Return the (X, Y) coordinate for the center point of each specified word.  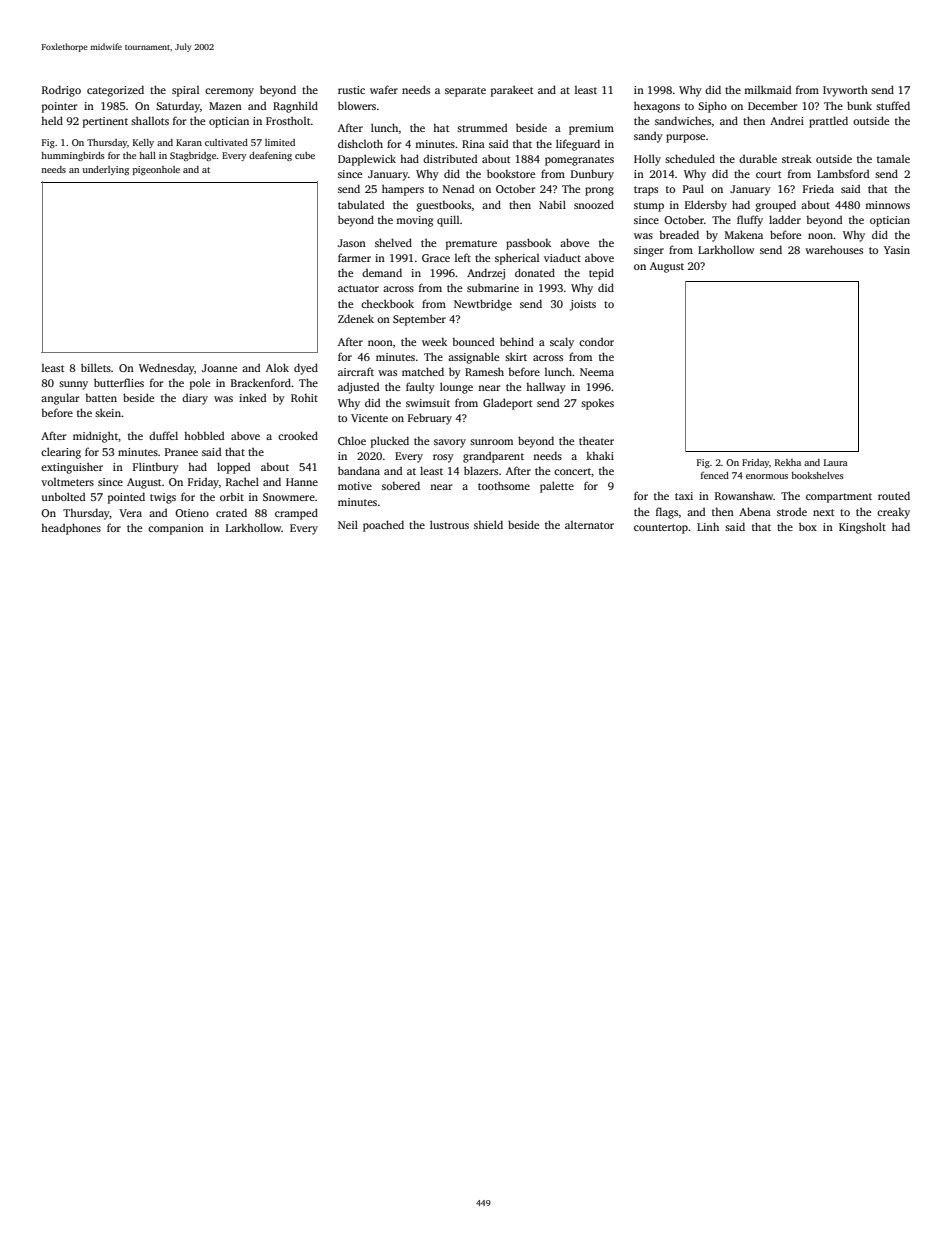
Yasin (897, 250)
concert (572, 471)
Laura (836, 462)
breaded (679, 234)
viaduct (562, 257)
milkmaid (767, 89)
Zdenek (356, 318)
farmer (354, 257)
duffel (163, 435)
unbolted (63, 496)
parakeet (512, 91)
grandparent (493, 457)
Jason (352, 243)
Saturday (178, 107)
